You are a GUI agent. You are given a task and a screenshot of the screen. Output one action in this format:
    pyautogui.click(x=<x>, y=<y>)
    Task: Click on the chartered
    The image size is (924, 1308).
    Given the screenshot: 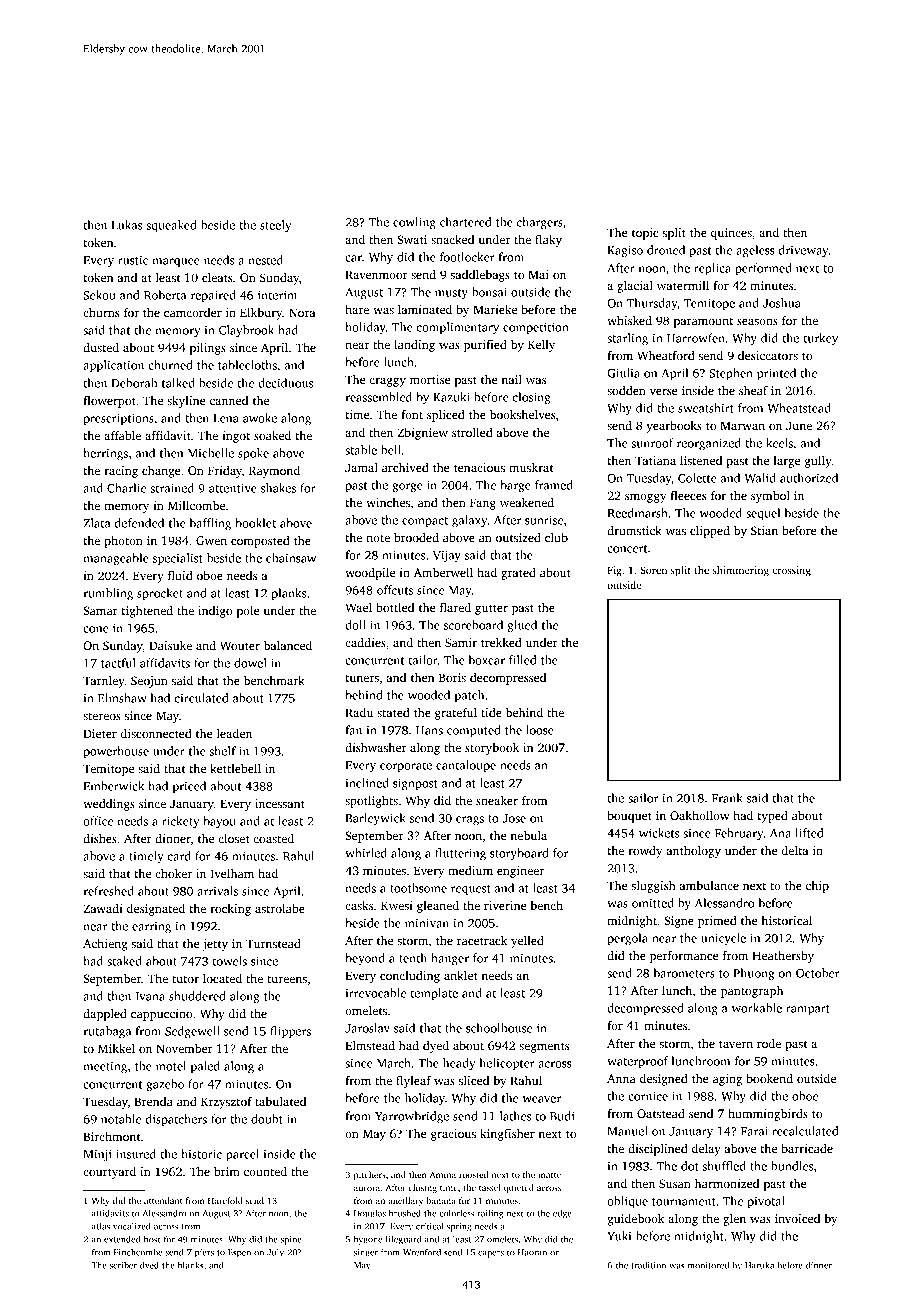 What is the action you would take?
    pyautogui.click(x=466, y=222)
